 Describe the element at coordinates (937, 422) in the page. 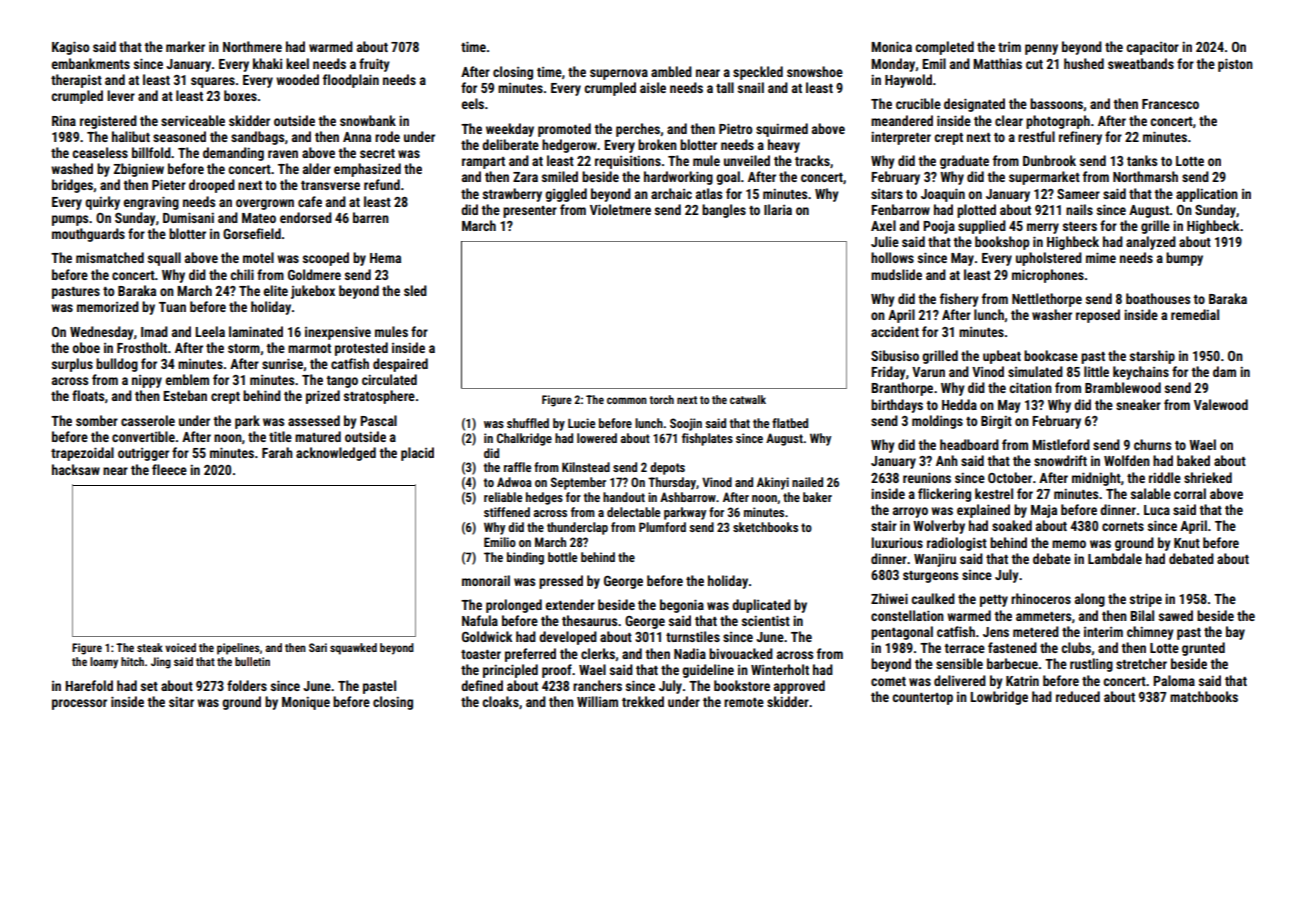

I see `moldings` at that location.
